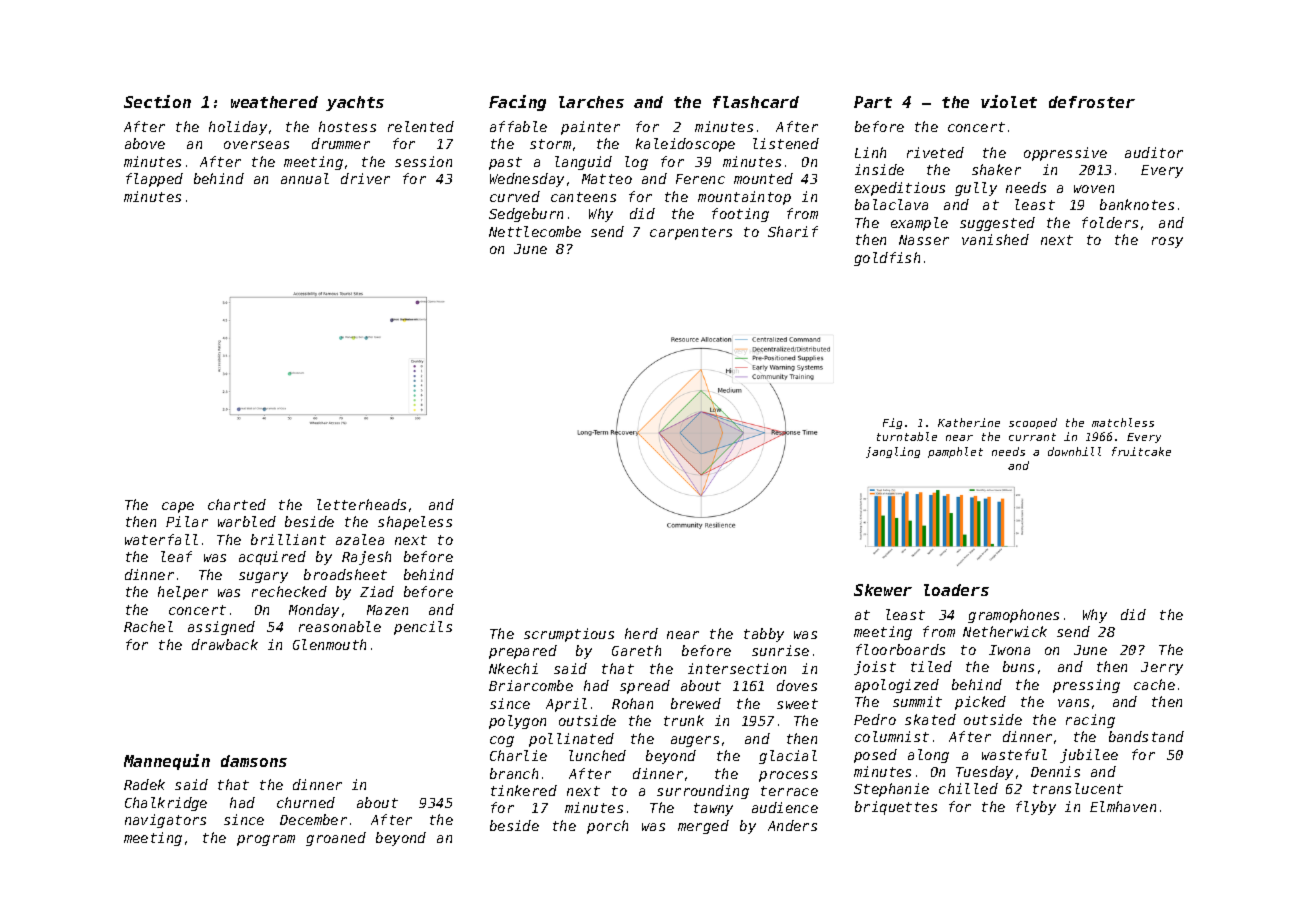 This screenshot has width=1308, height=924. What do you see at coordinates (1154, 152) in the screenshot?
I see `auditor` at bounding box center [1154, 152].
